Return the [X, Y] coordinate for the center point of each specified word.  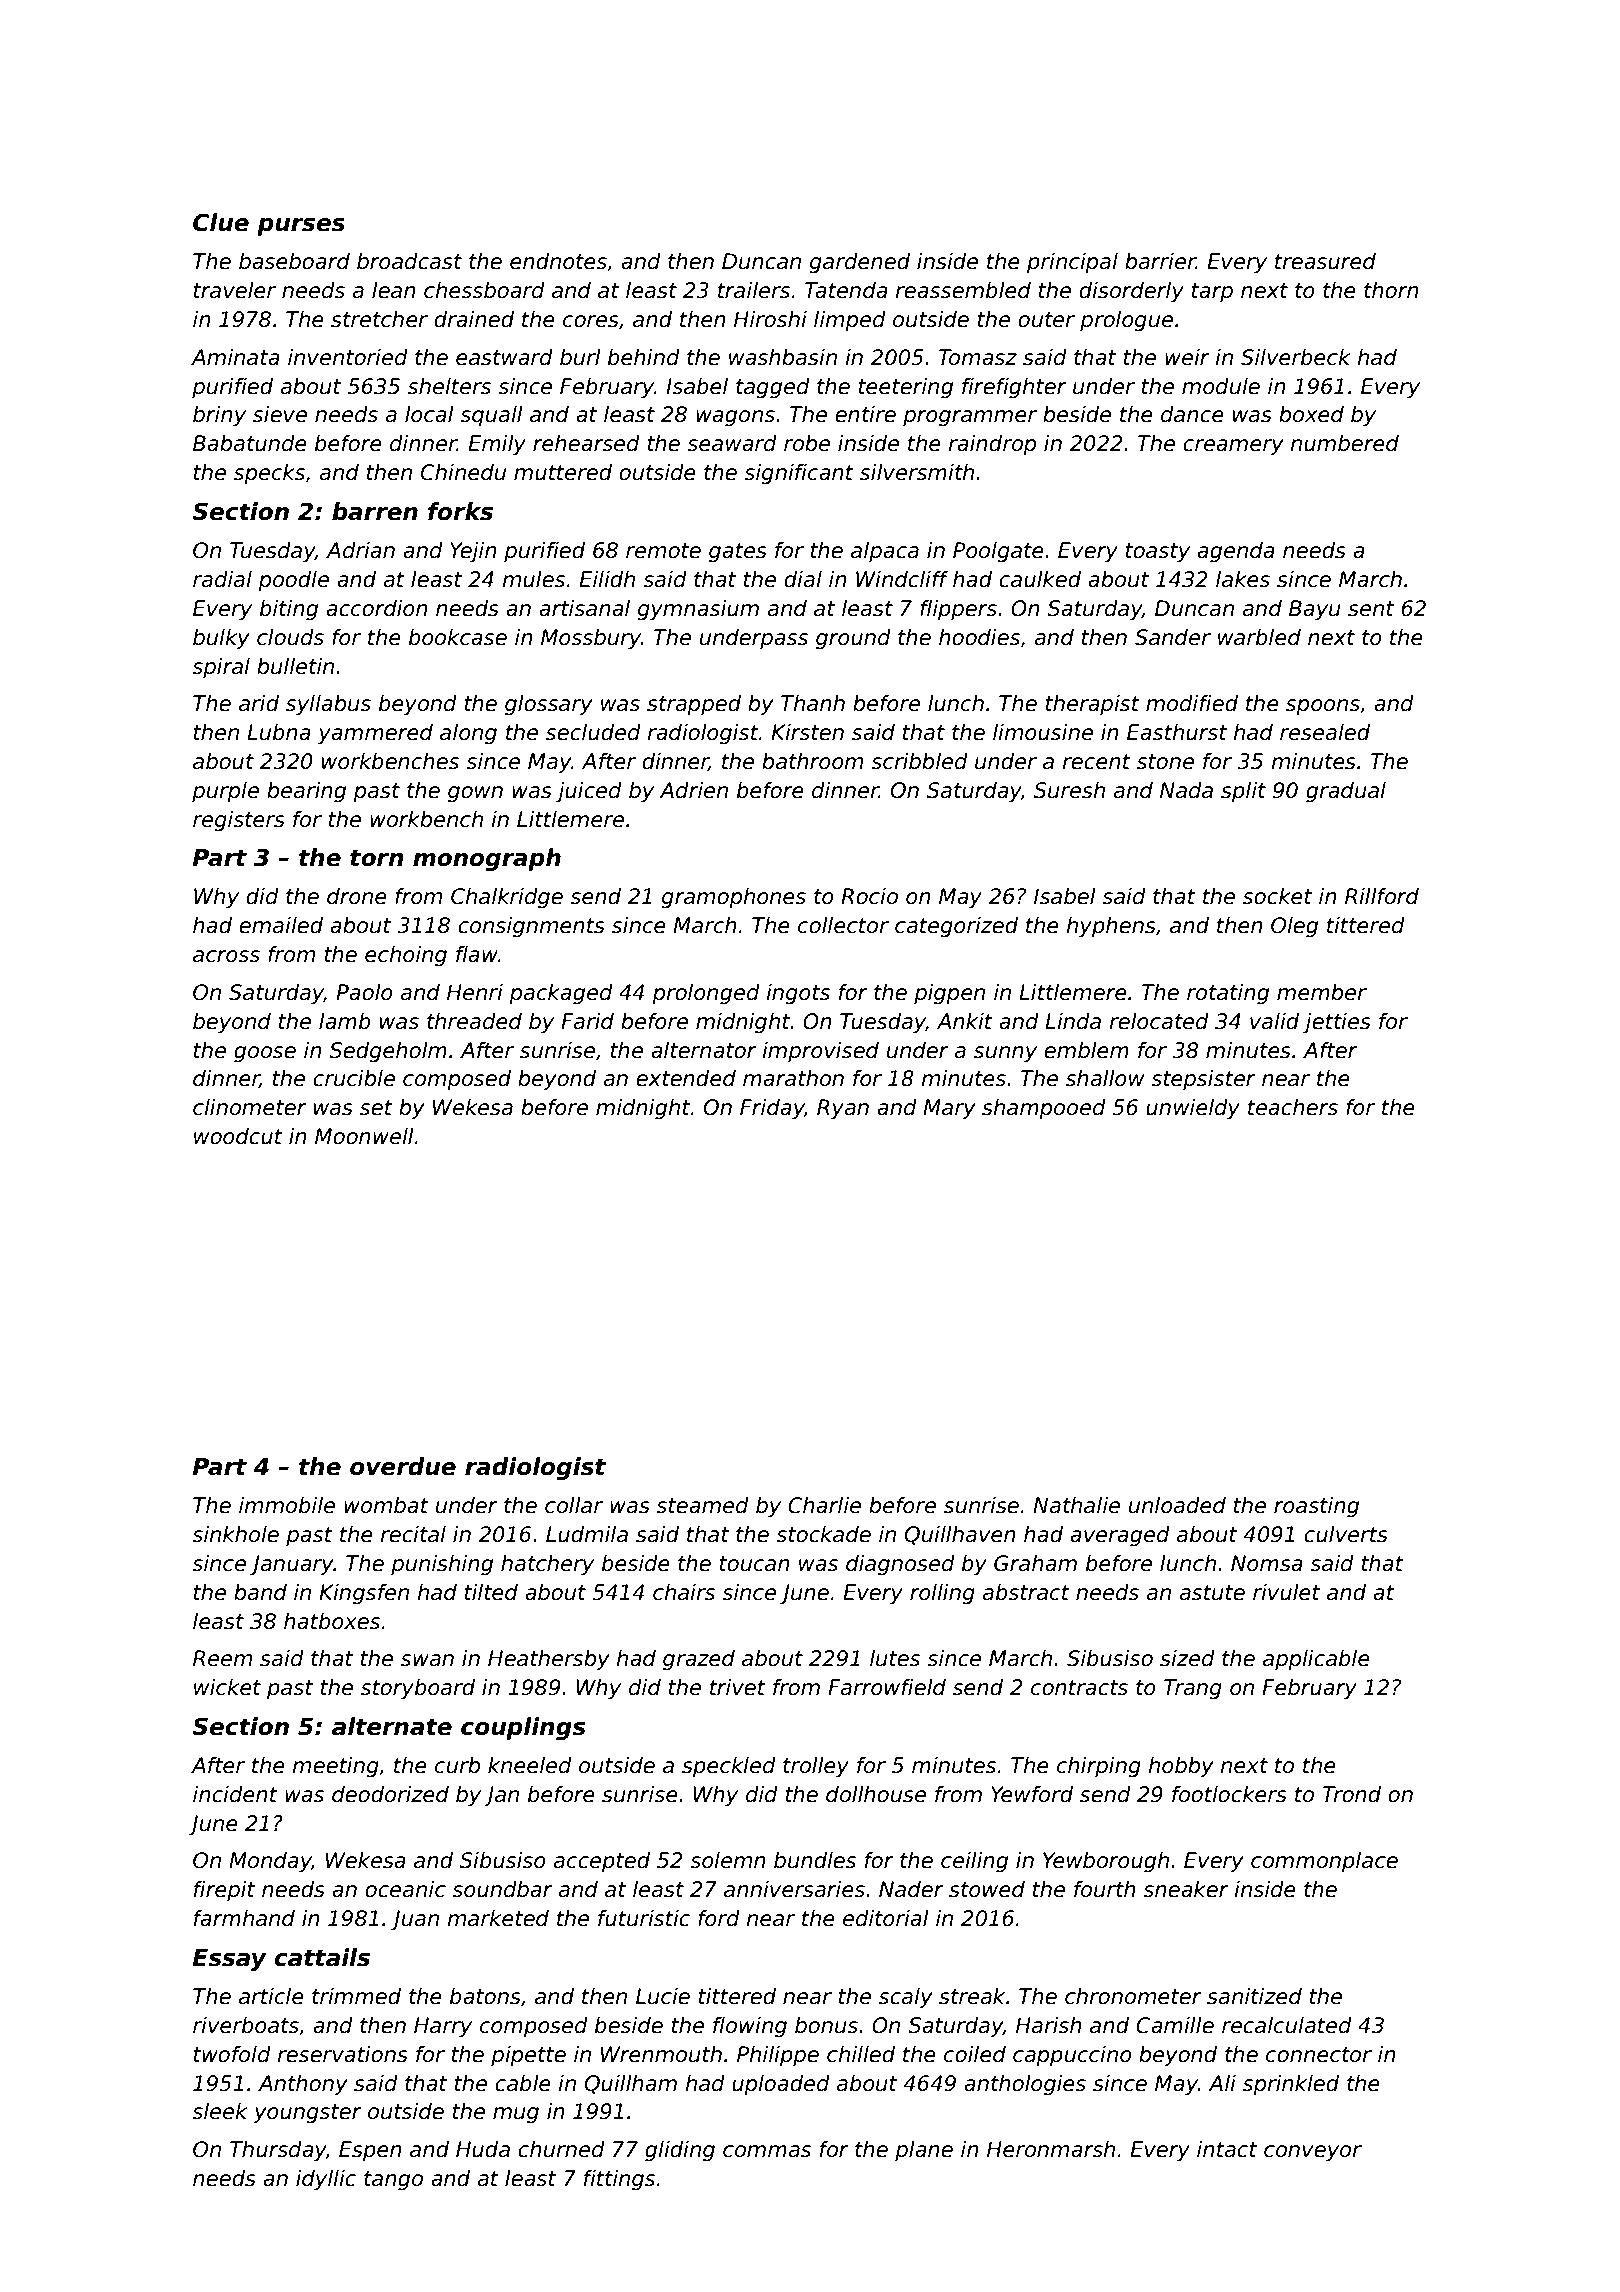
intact [1227, 2149]
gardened [859, 263]
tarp [1212, 293]
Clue [221, 222]
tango [393, 2181]
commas [767, 2151]
